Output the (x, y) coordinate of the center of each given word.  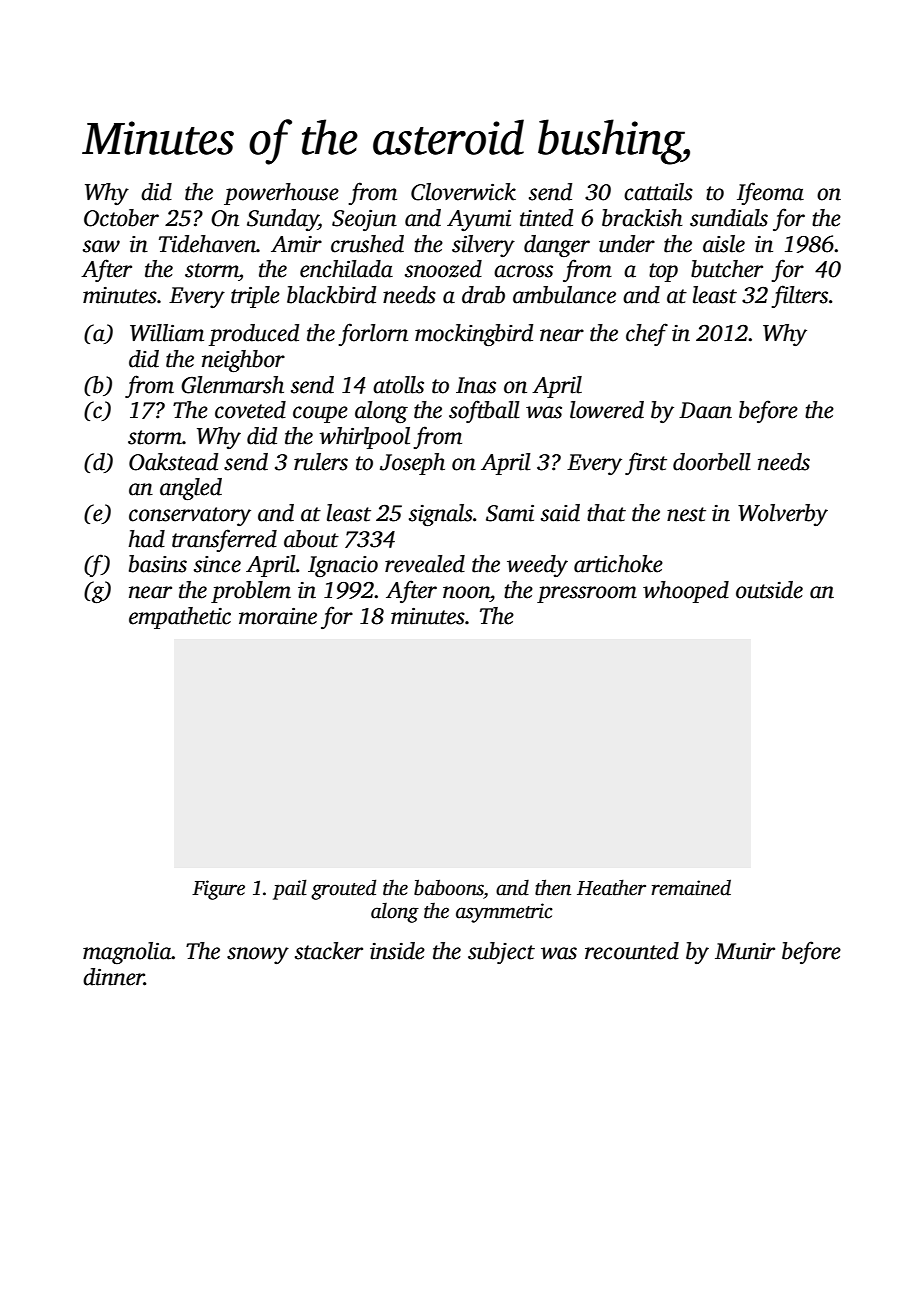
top (663, 272)
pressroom (587, 594)
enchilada (346, 269)
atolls (398, 385)
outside (769, 590)
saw (101, 246)
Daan (705, 410)
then (553, 887)
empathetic (180, 618)
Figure (218, 890)
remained (691, 888)
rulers (321, 462)
